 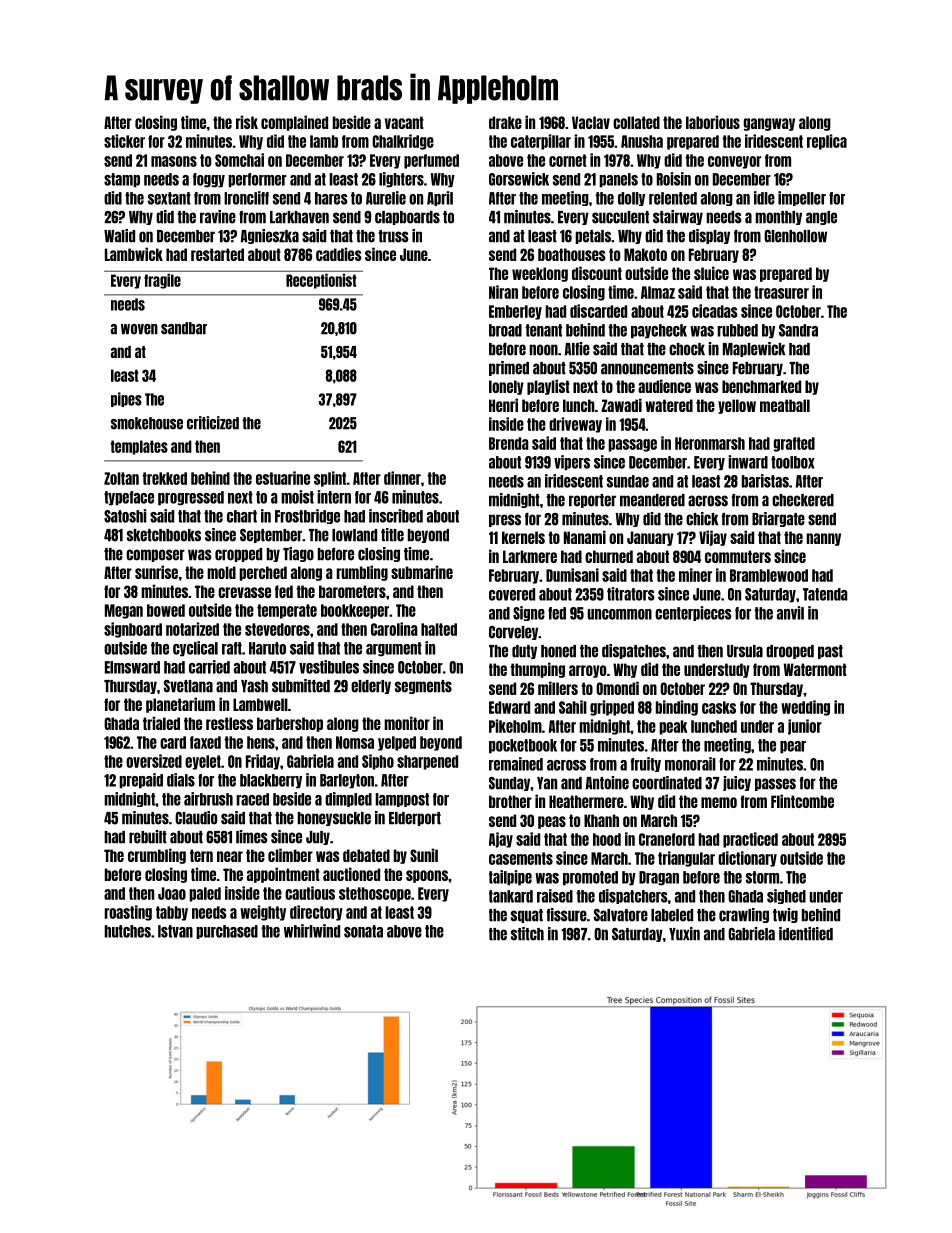 I want to click on cropped, so click(x=238, y=555).
